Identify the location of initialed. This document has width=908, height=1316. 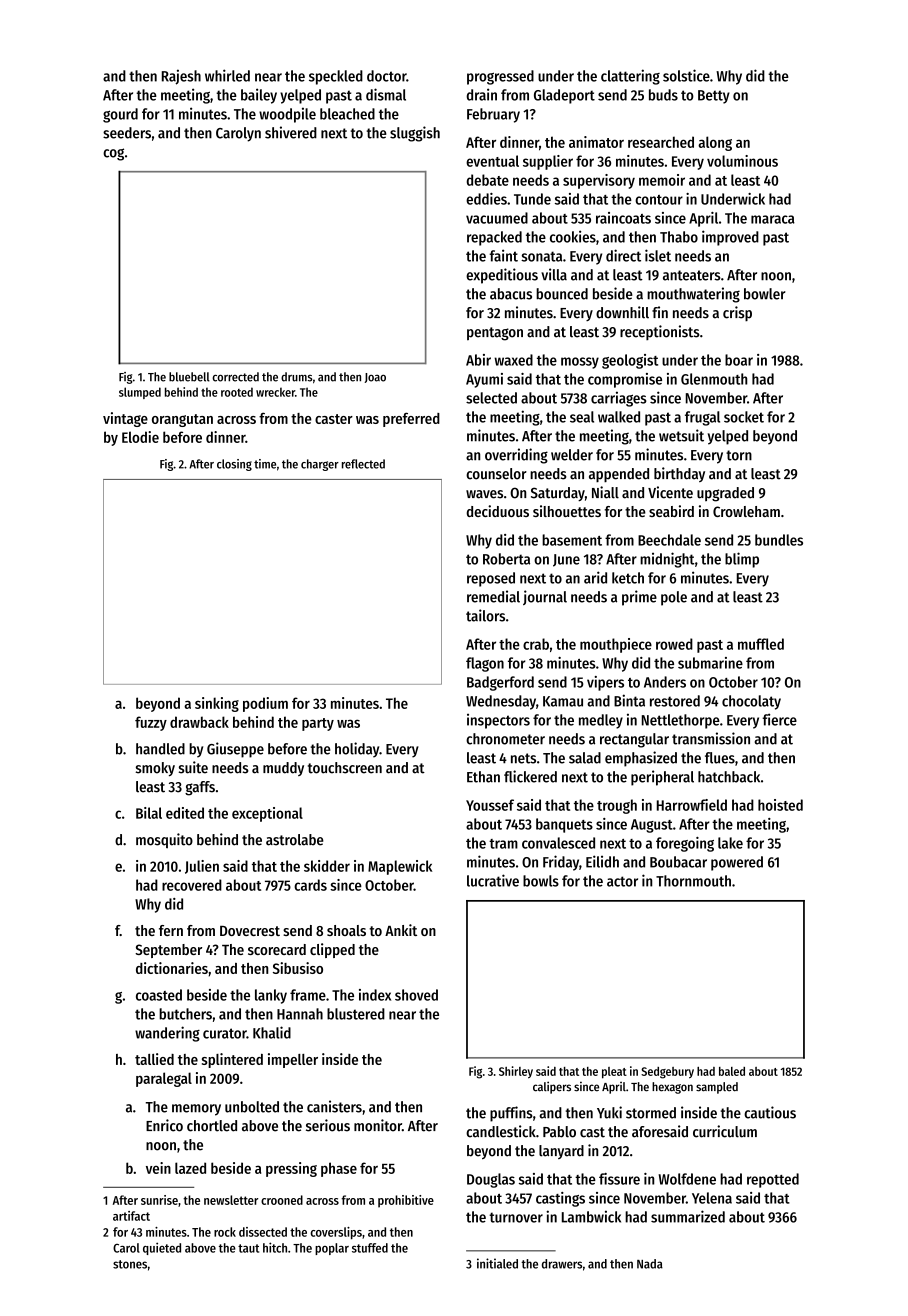
(497, 1263).
